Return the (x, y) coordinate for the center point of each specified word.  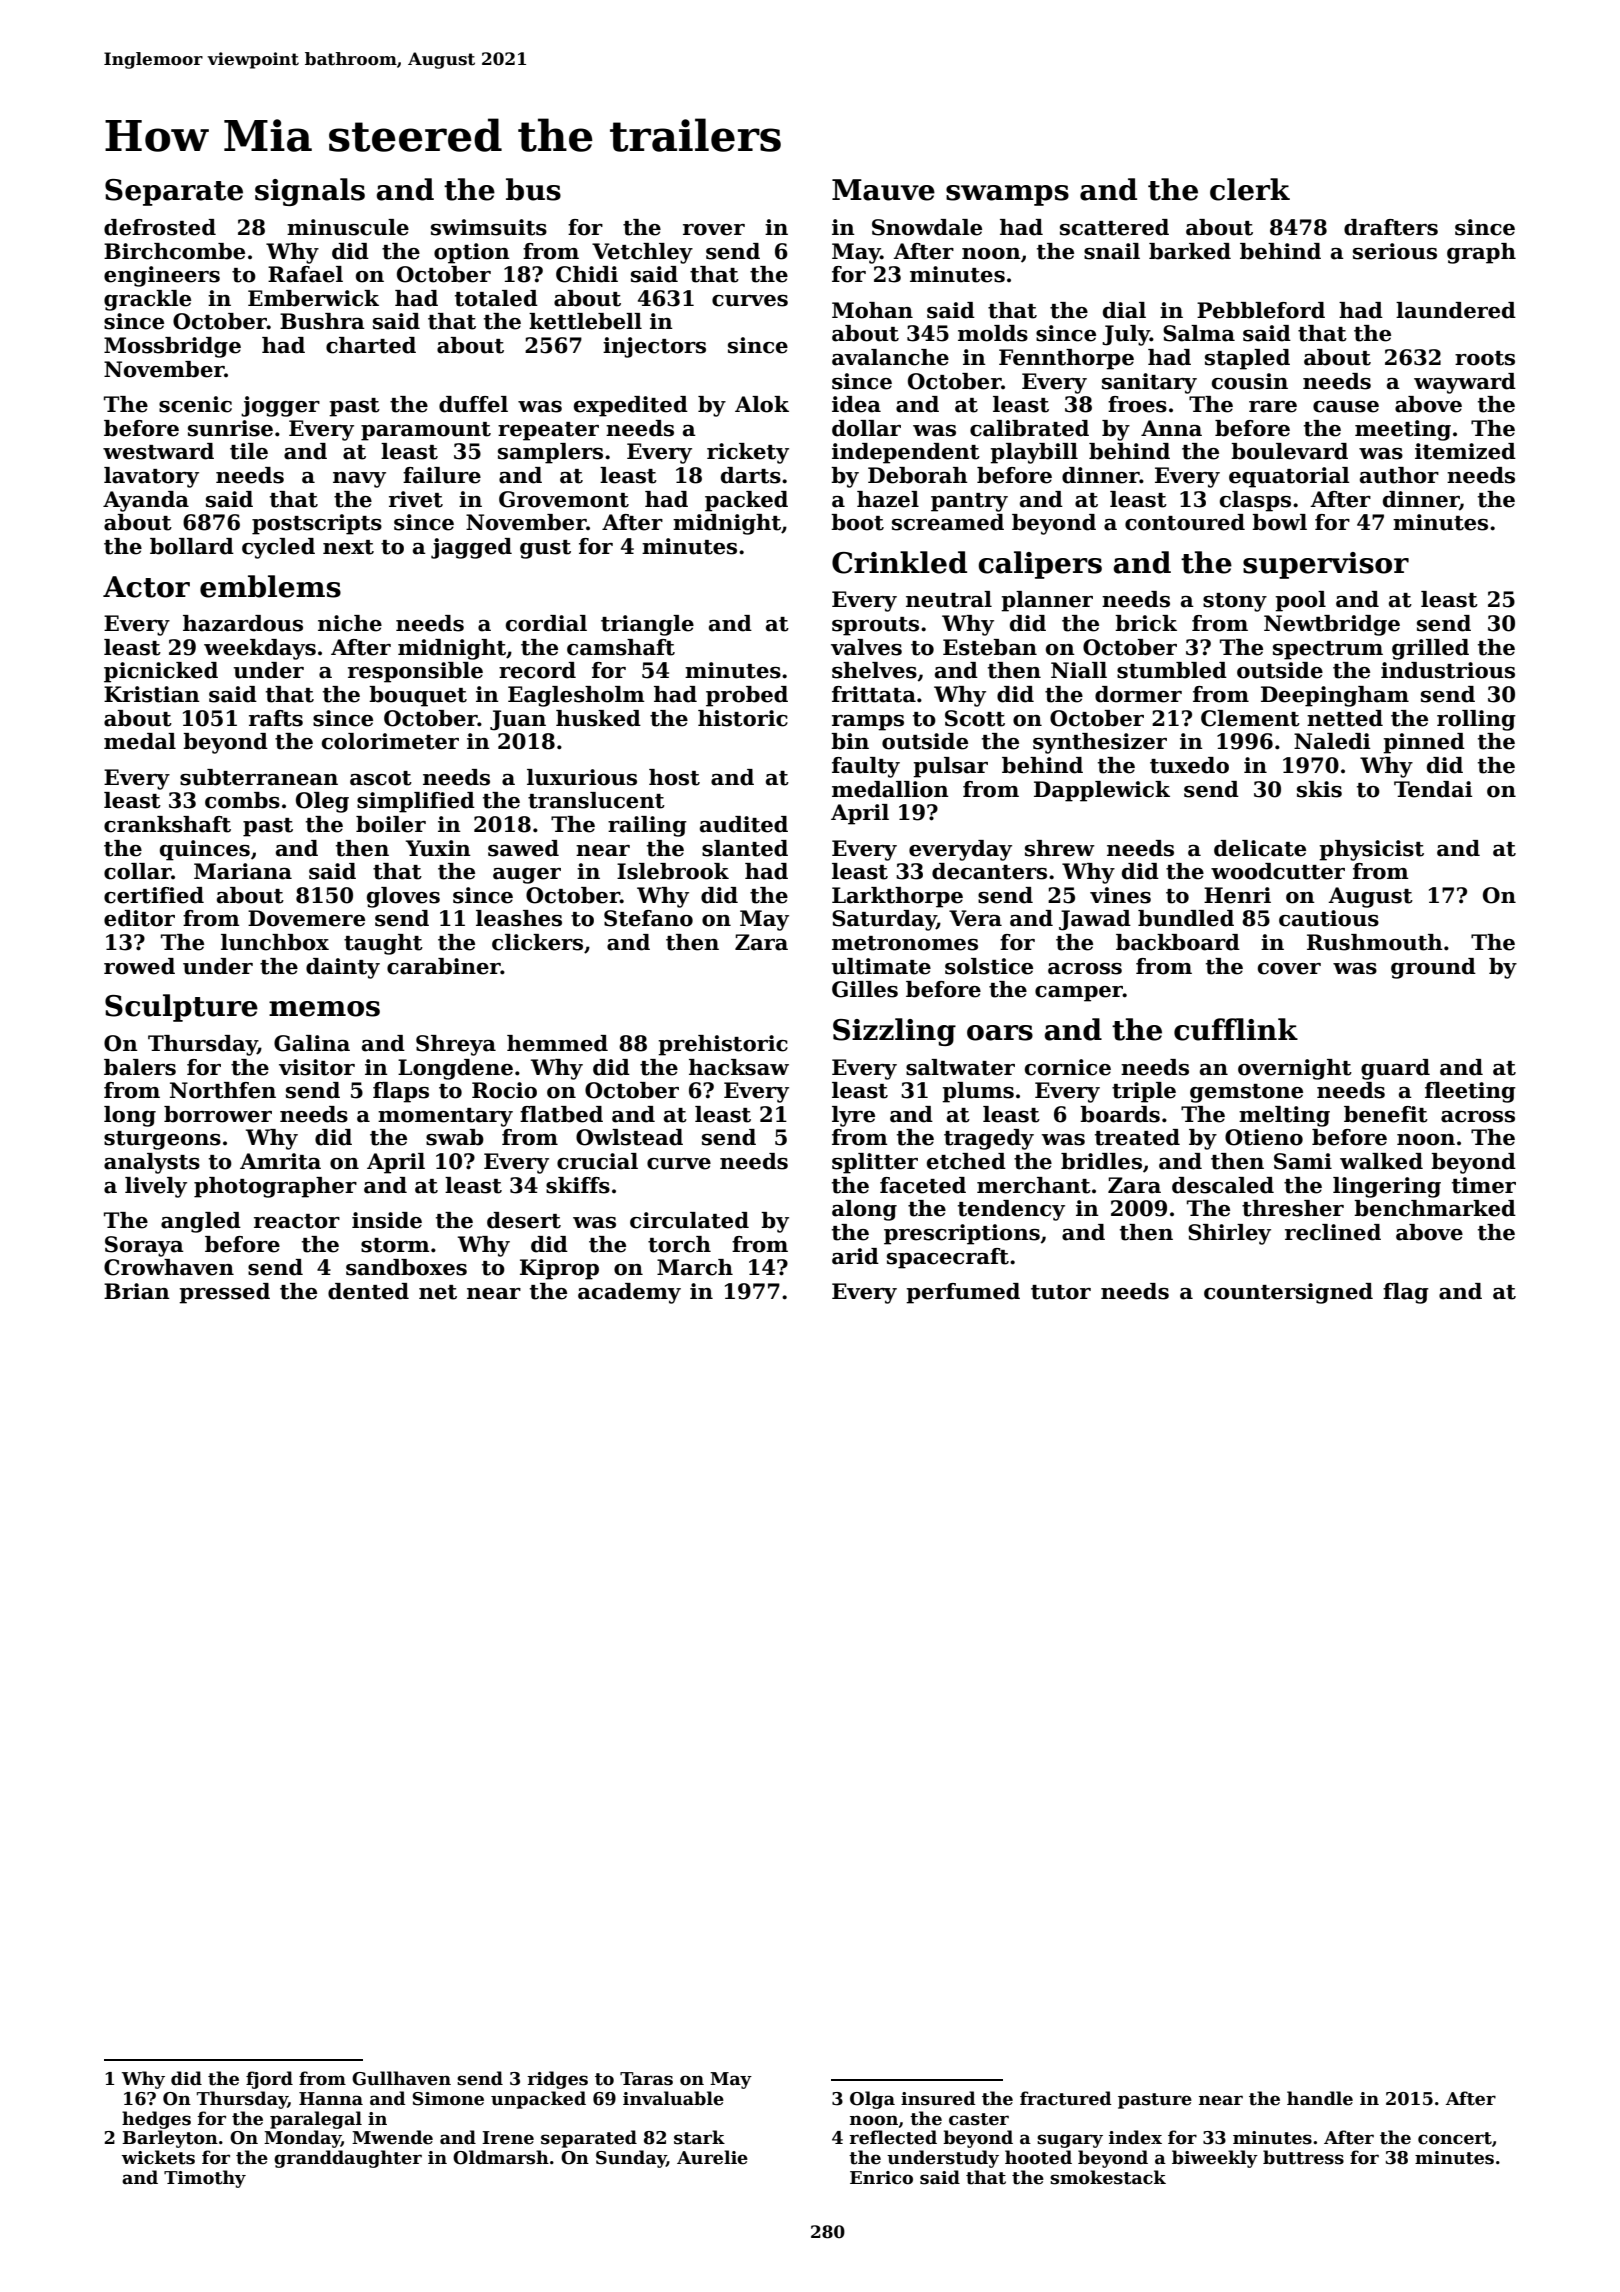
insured (938, 2098)
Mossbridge (172, 347)
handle (1320, 2098)
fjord (269, 2080)
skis (1319, 789)
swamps (1007, 195)
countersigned (1288, 1293)
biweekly (1215, 2159)
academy (629, 1293)
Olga (872, 2100)
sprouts (875, 626)
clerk (1250, 189)
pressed (224, 1293)
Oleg (322, 802)
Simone (448, 2099)
